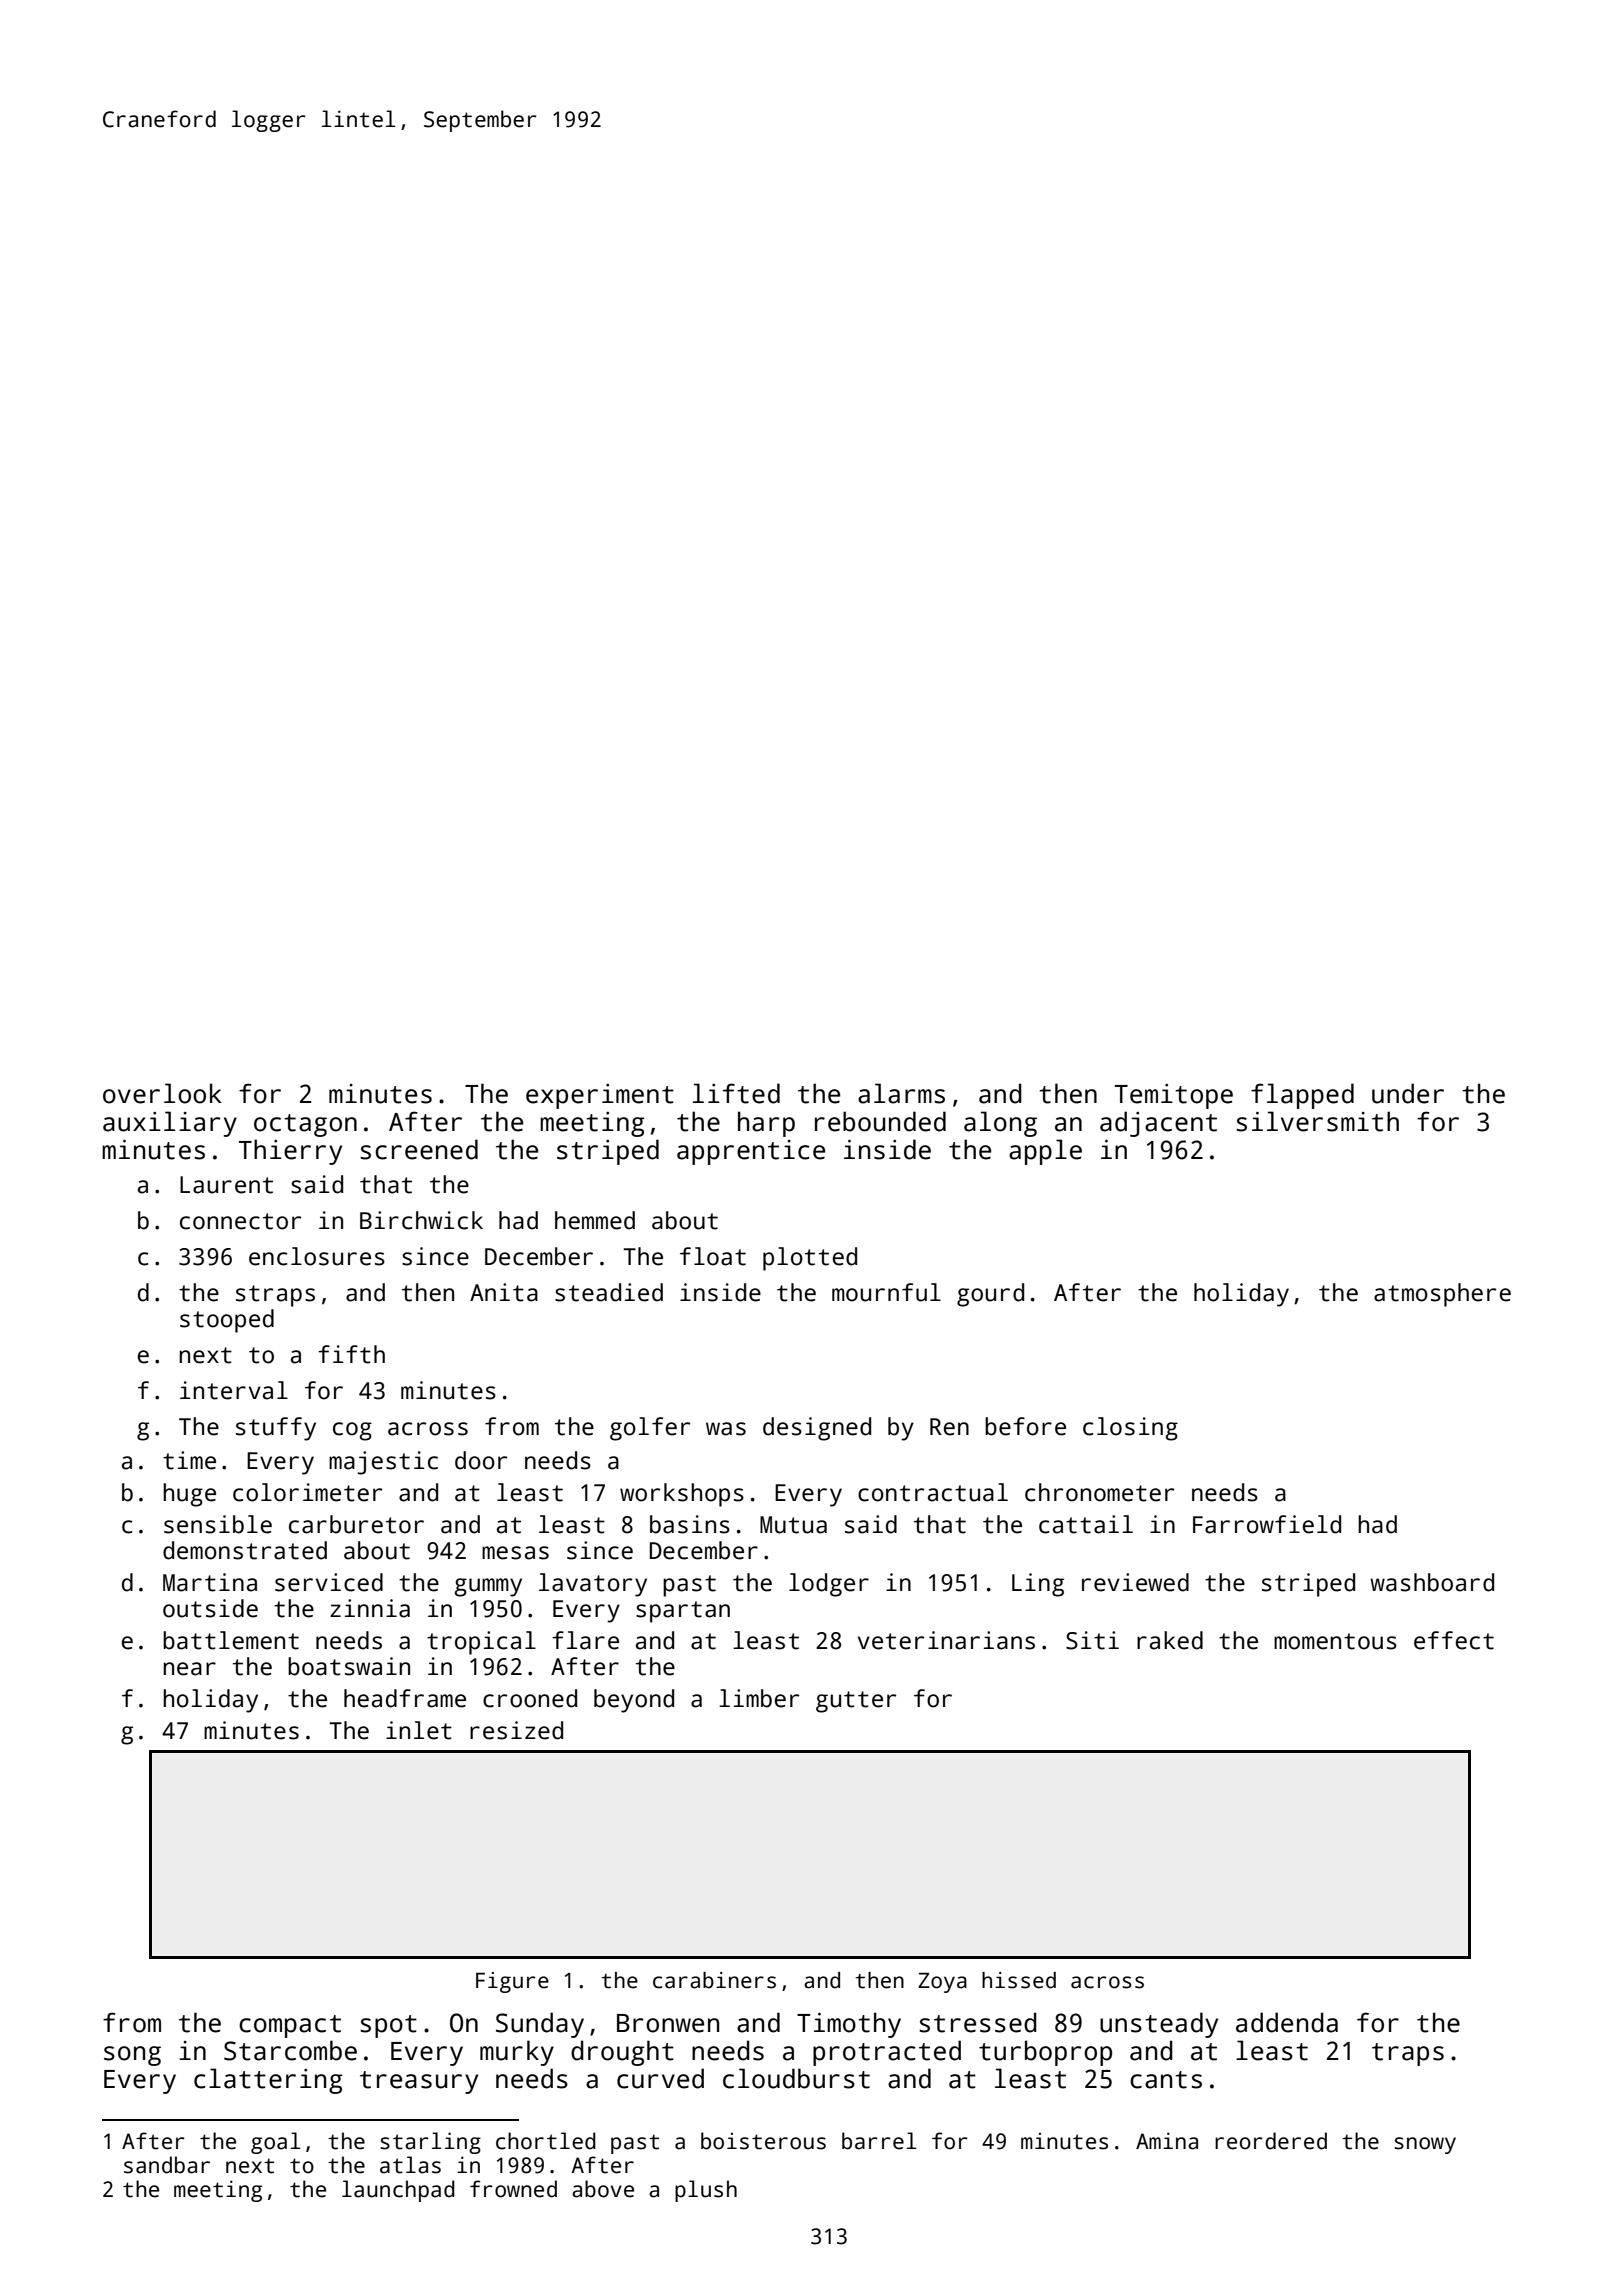 The width and height of the screenshot is (1620, 2292). What do you see at coordinates (167, 2165) in the screenshot?
I see `sandbar` at bounding box center [167, 2165].
